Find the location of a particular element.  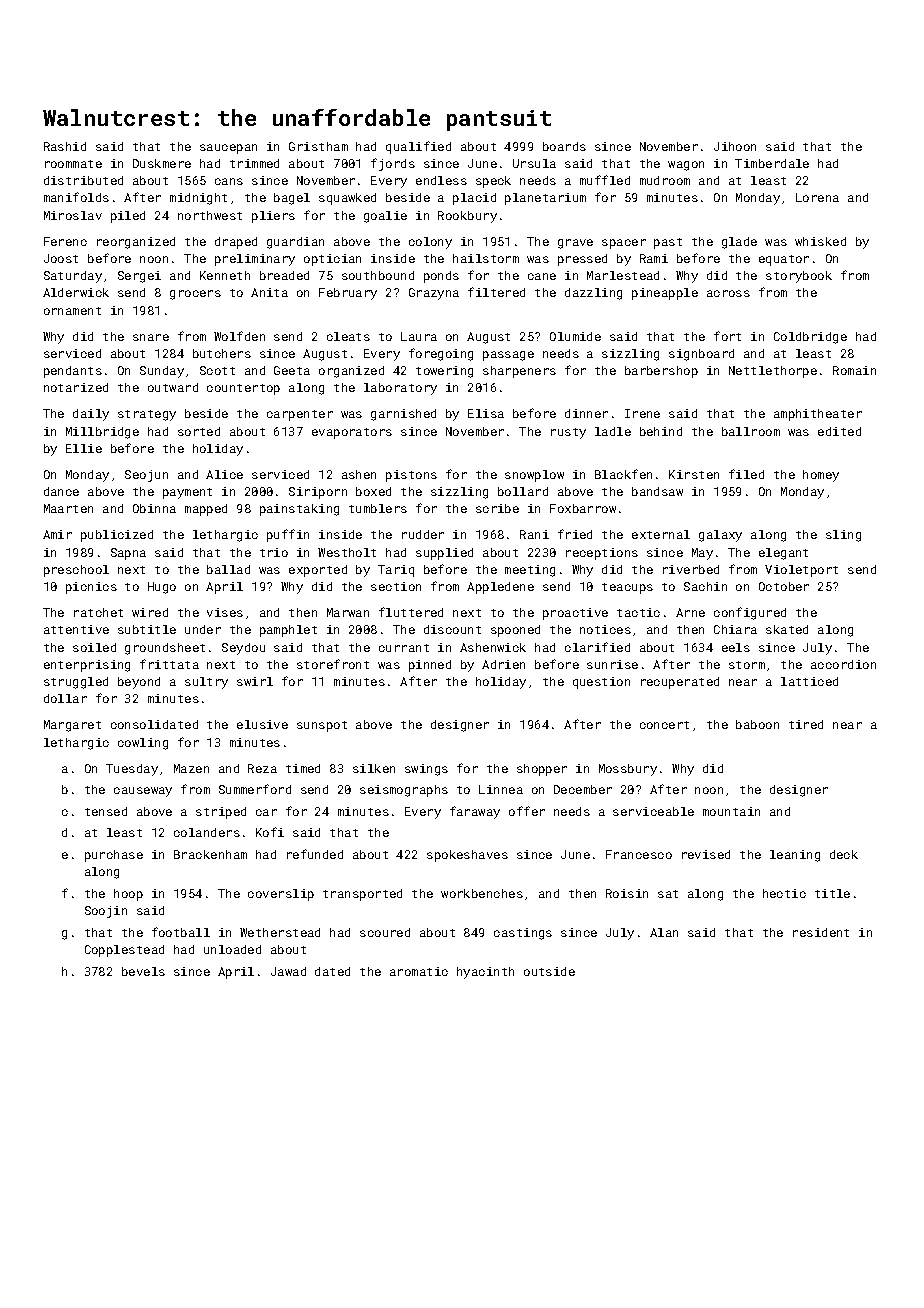

seismographs is located at coordinates (404, 791).
